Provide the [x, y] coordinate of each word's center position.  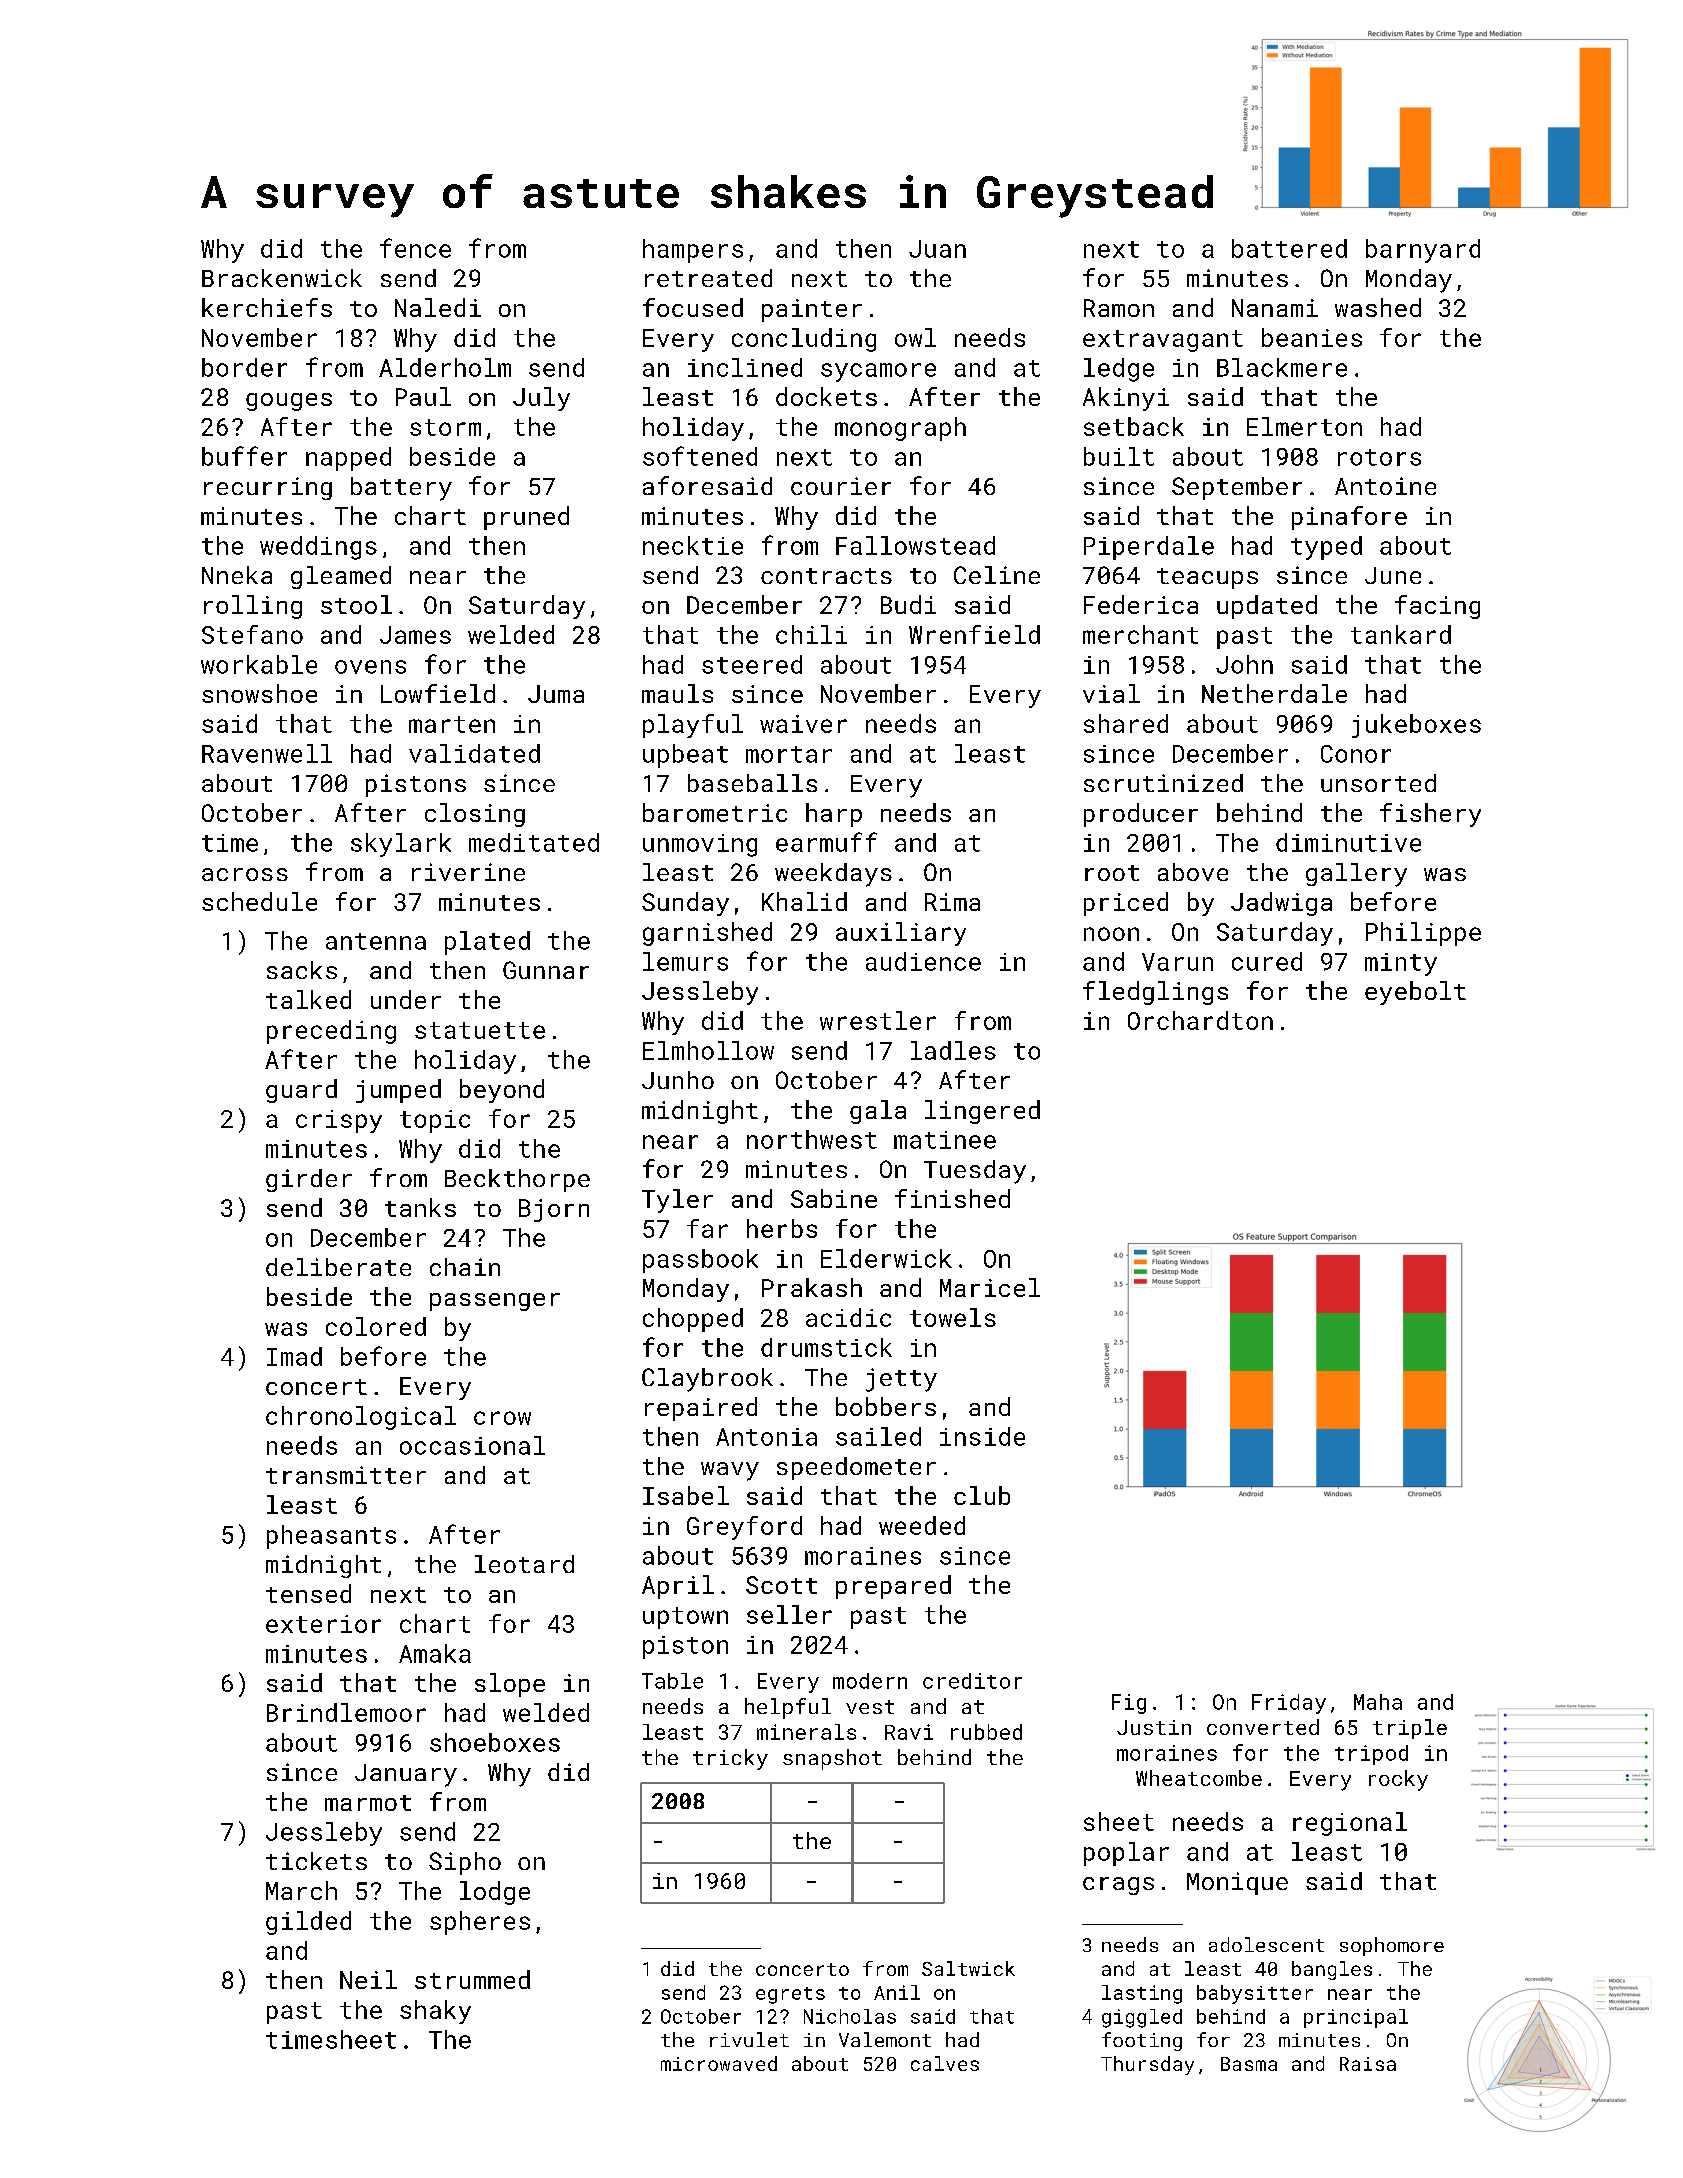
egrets [790, 1995]
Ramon [1119, 308]
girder [309, 1180]
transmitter [346, 1475]
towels [953, 1317]
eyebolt [1415, 993]
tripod [1371, 1755]
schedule [259, 901]
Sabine [834, 1198]
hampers [693, 251]
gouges [289, 402]
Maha [1378, 1702]
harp [834, 815]
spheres [480, 1923]
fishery [1430, 815]
